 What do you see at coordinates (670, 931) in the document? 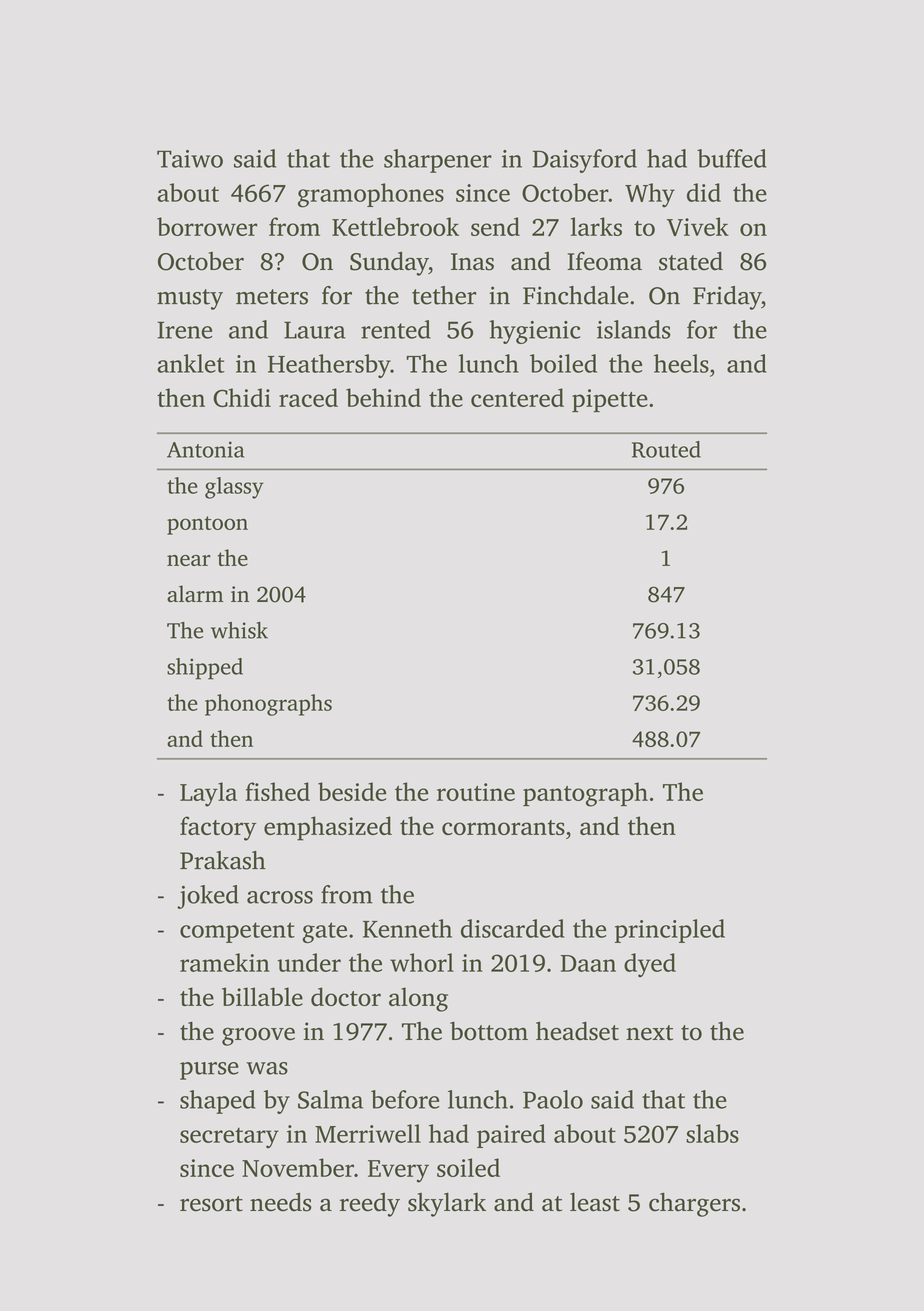
I see `principled` at bounding box center [670, 931].
